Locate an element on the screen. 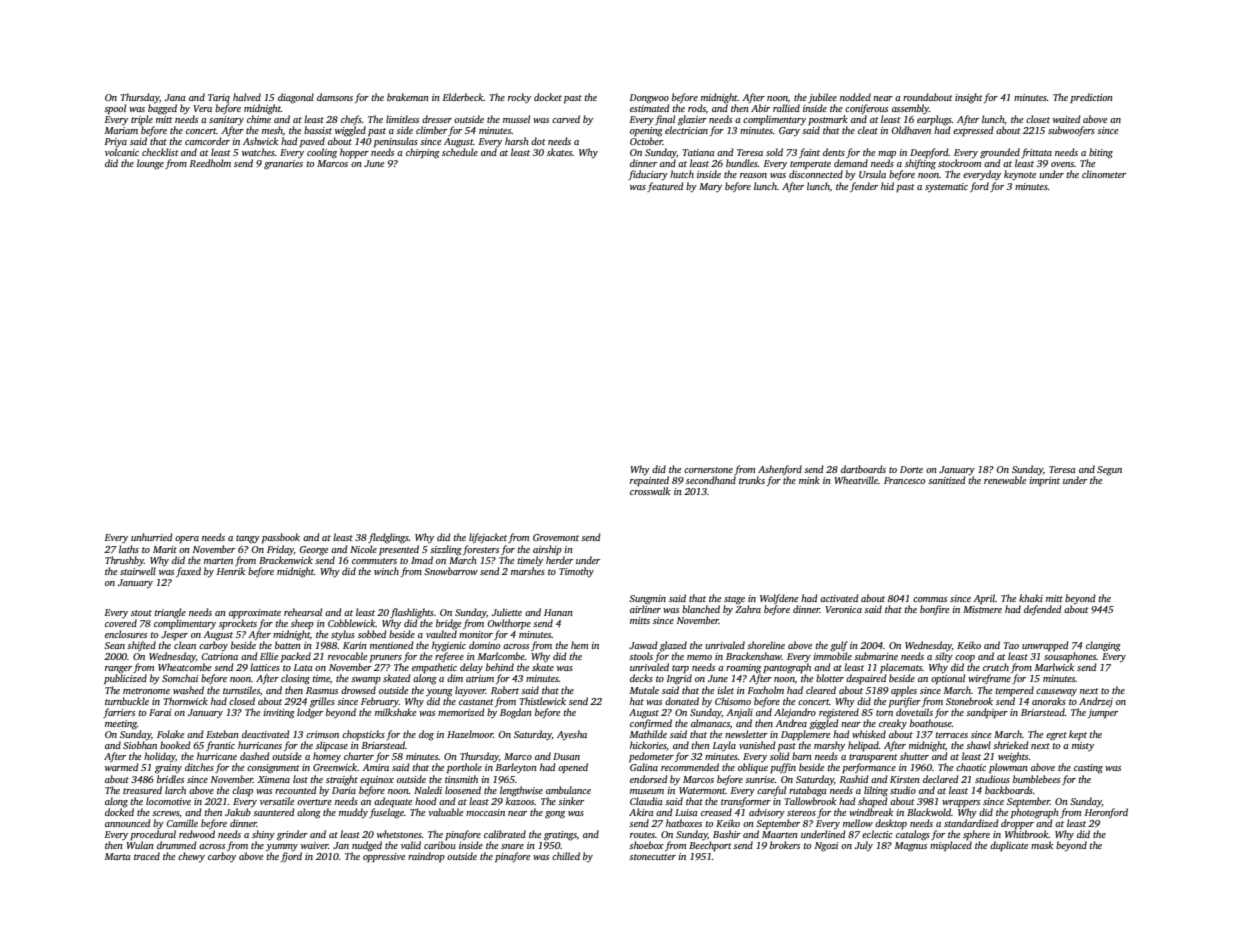 Image resolution: width=1233 pixels, height=952 pixels. triangle is located at coordinates (170, 613).
